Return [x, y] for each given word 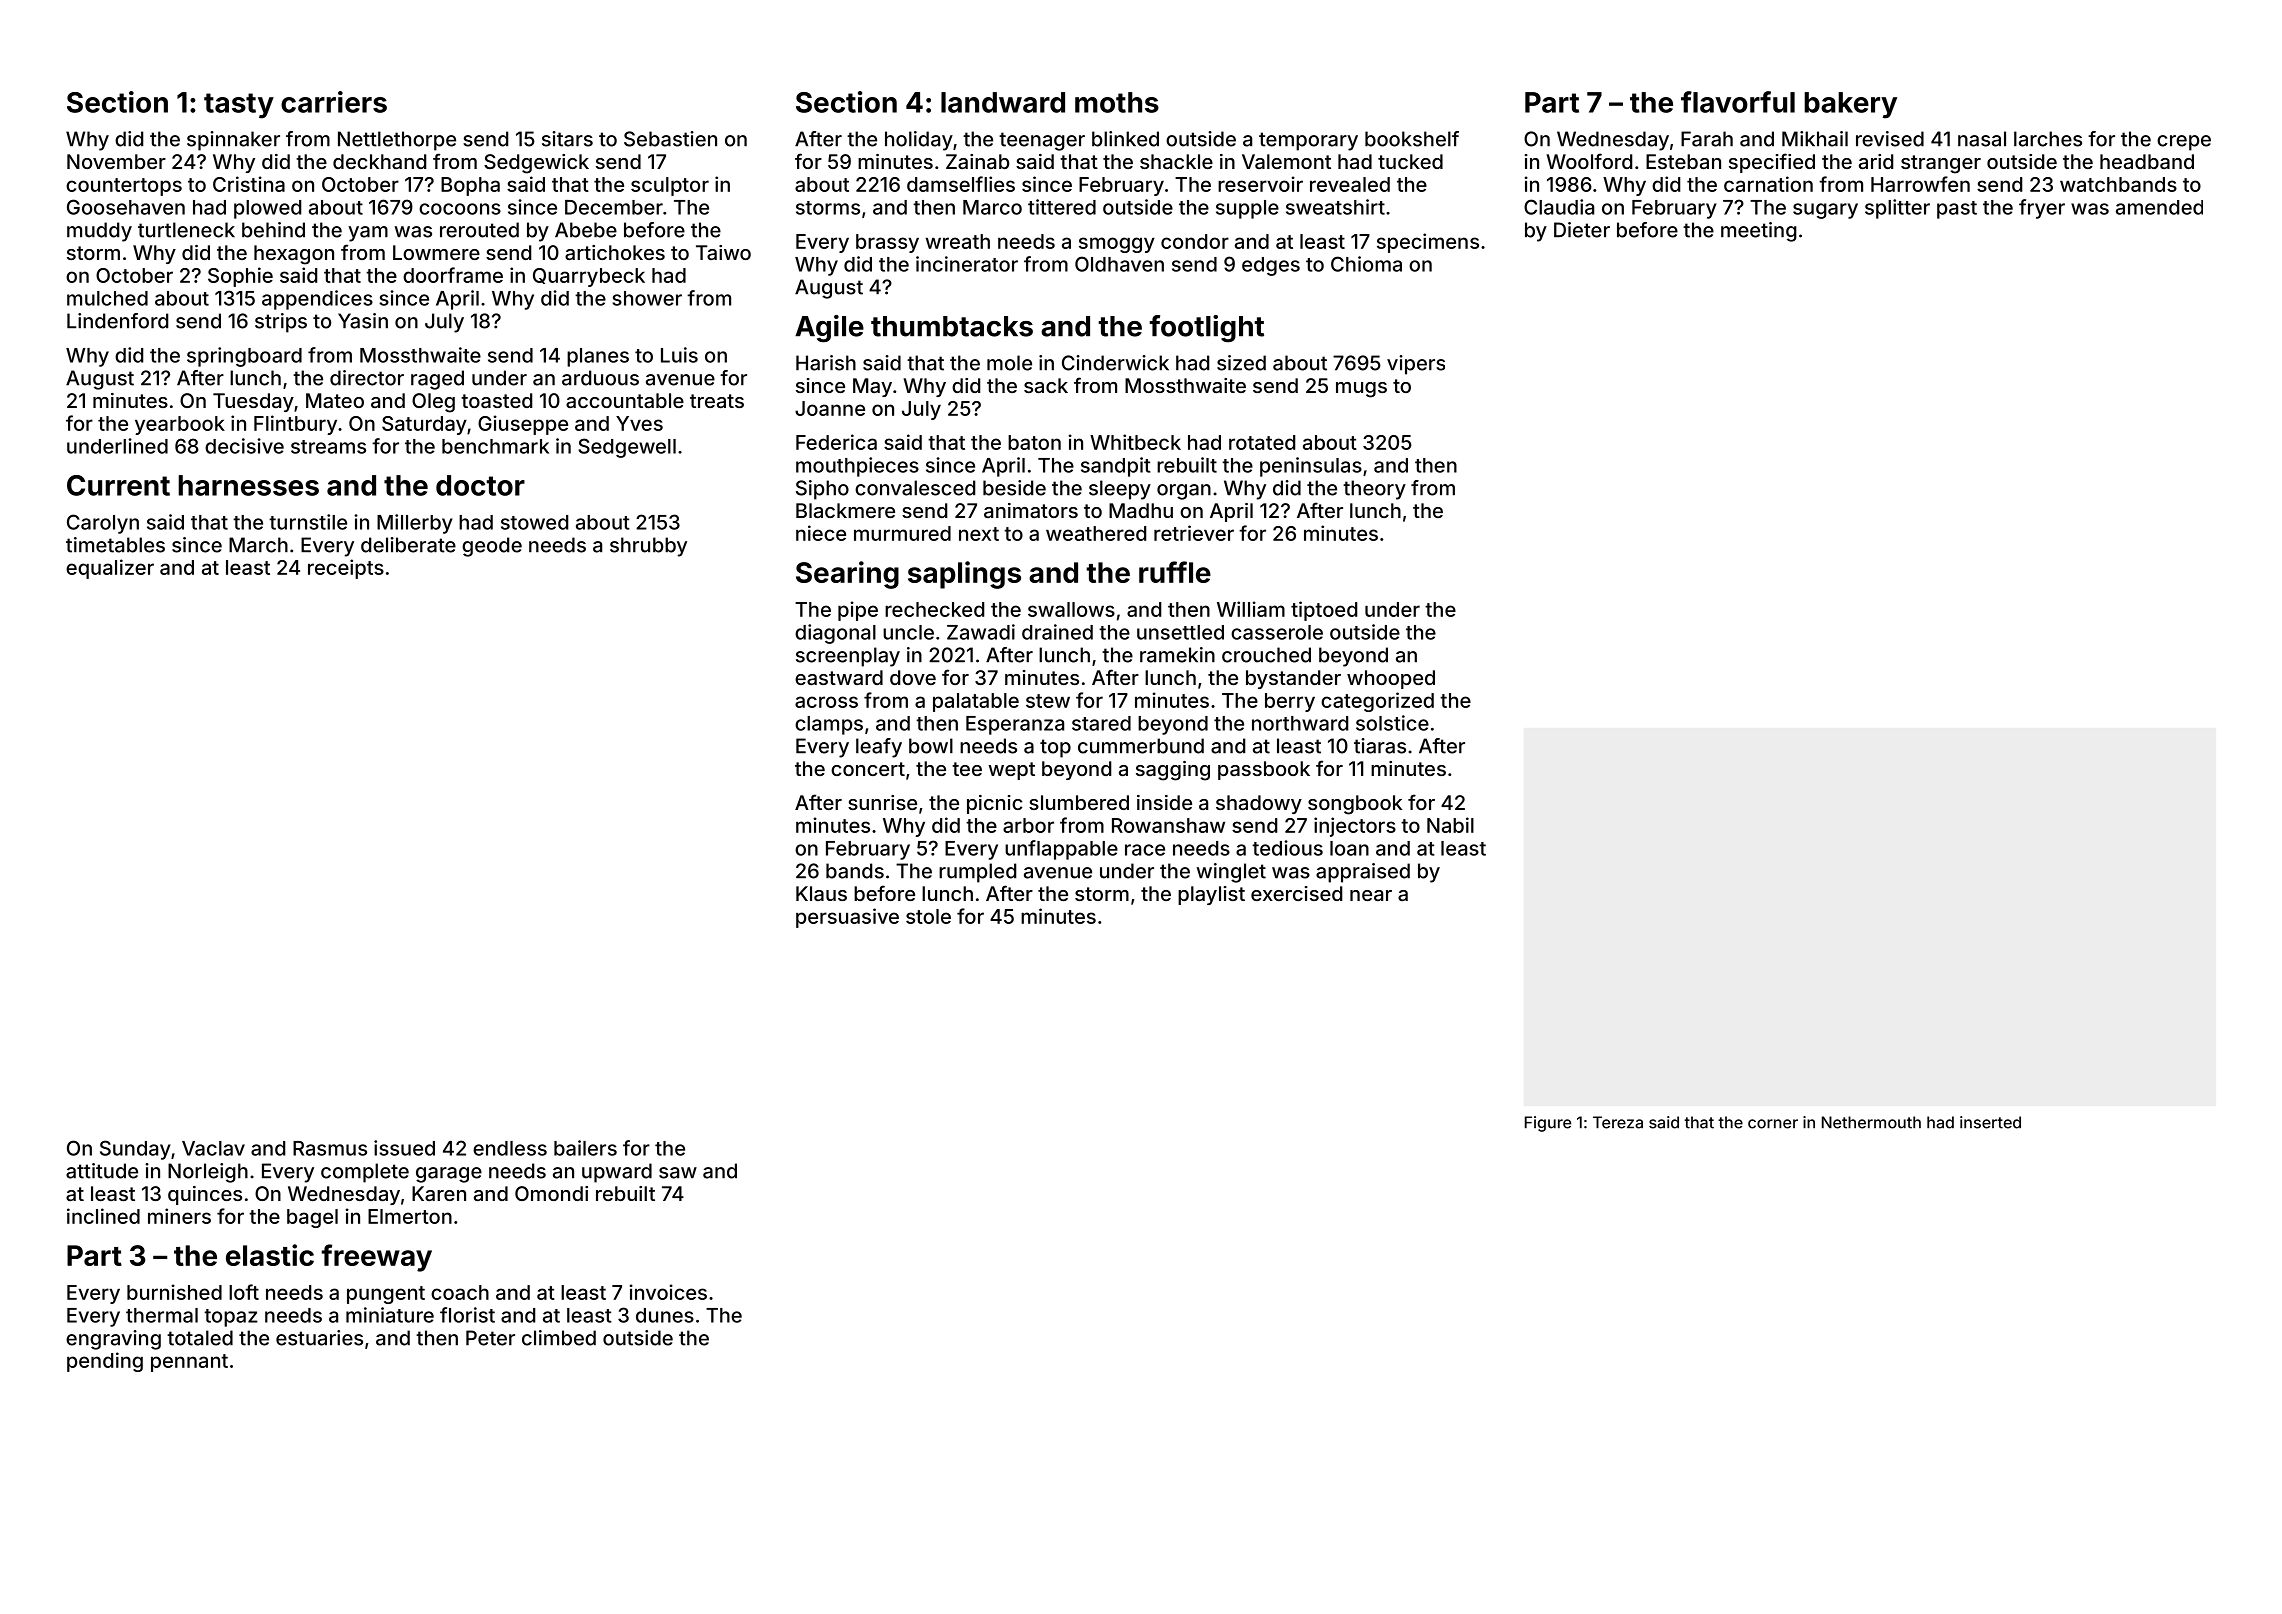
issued [404, 1148]
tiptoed [1324, 611]
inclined [103, 1216]
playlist [1211, 895]
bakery [1850, 105]
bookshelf [1412, 139]
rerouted [479, 230]
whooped [1391, 679]
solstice [1392, 723]
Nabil [1450, 825]
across [826, 702]
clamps [829, 725]
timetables [115, 545]
